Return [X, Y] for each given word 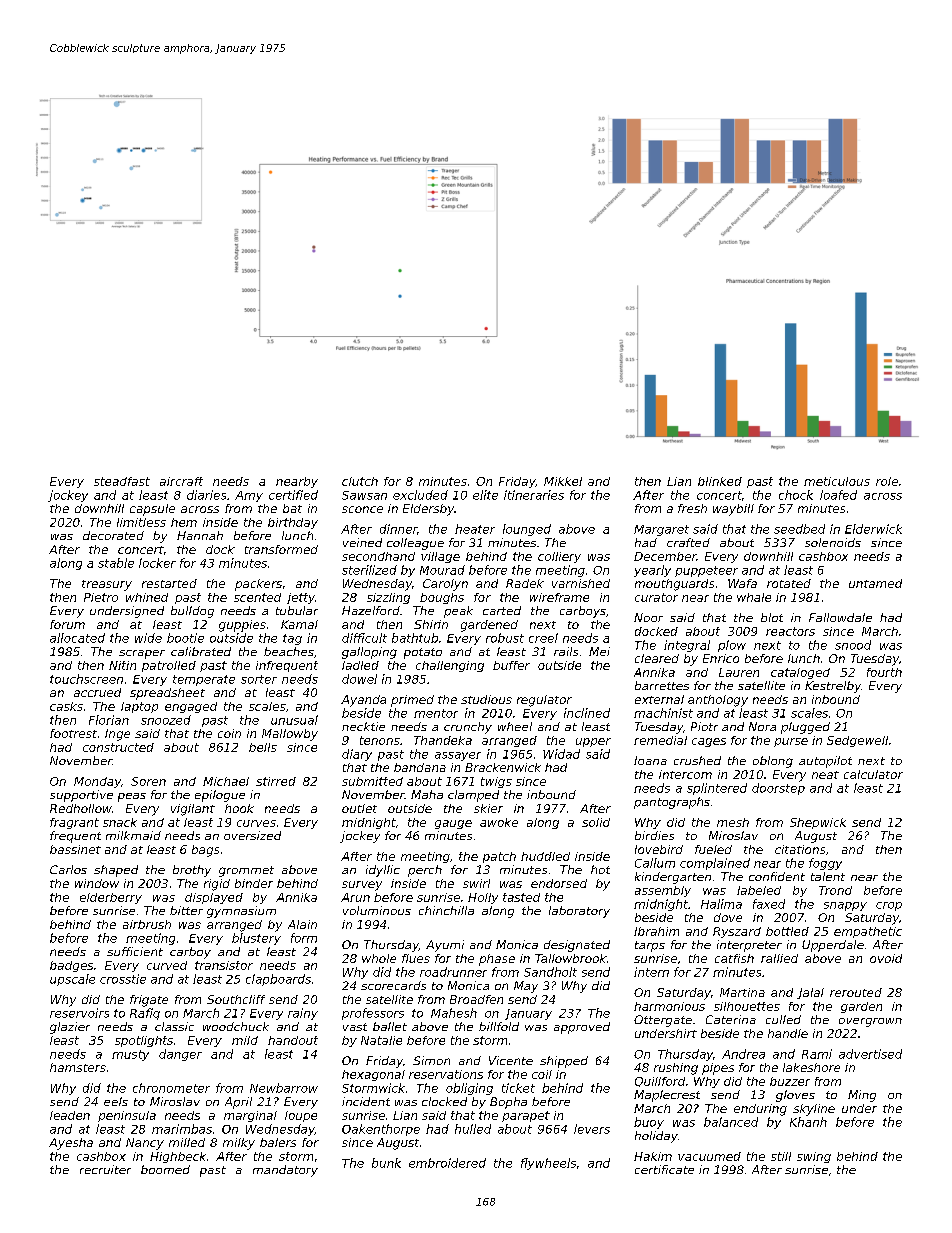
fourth [884, 672]
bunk [386, 1163]
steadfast [122, 481]
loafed [838, 495]
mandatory [285, 1171]
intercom [685, 774]
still [781, 1156]
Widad [561, 754]
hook [239, 808]
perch [425, 871]
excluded [420, 495]
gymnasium [241, 912]
